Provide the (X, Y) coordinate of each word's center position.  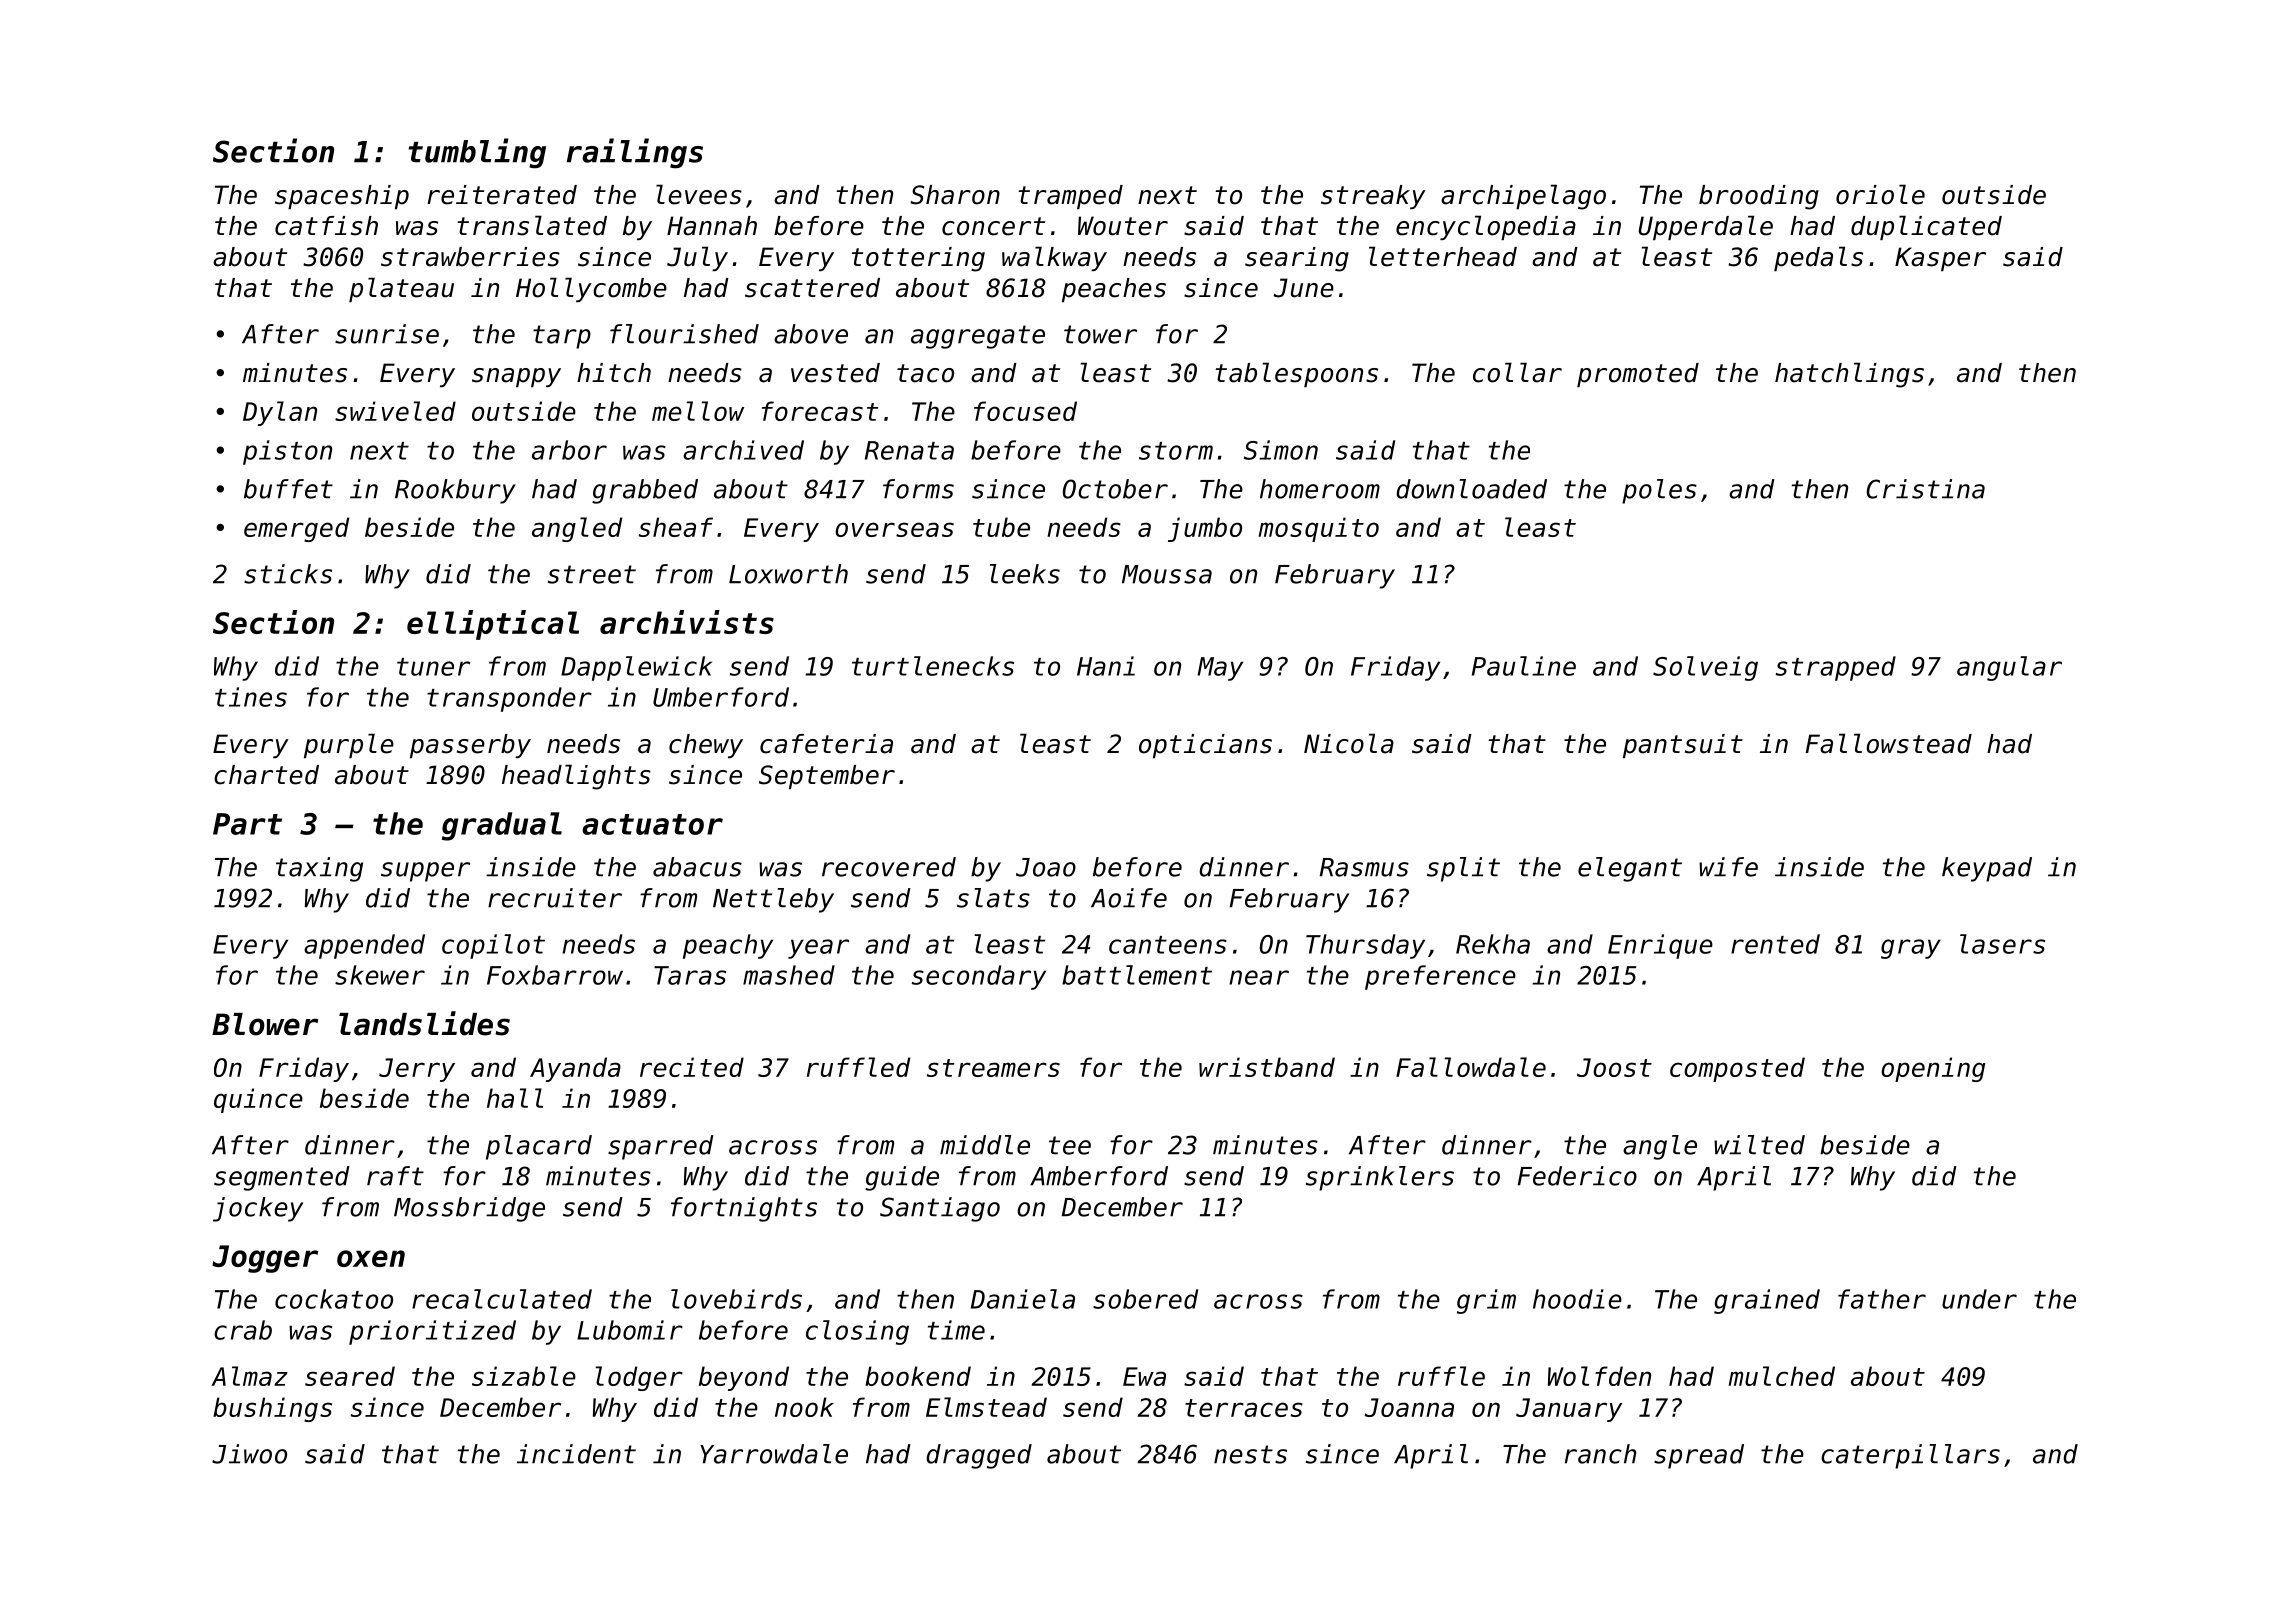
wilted (1759, 1145)
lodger (639, 1378)
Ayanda (575, 1069)
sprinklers (1380, 1178)
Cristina (1925, 489)
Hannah (712, 226)
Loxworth (788, 574)
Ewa (1144, 1376)
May (1220, 669)
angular (2009, 668)
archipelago (1523, 197)
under (1979, 1299)
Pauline (1524, 666)
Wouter (1123, 226)
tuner (433, 667)
